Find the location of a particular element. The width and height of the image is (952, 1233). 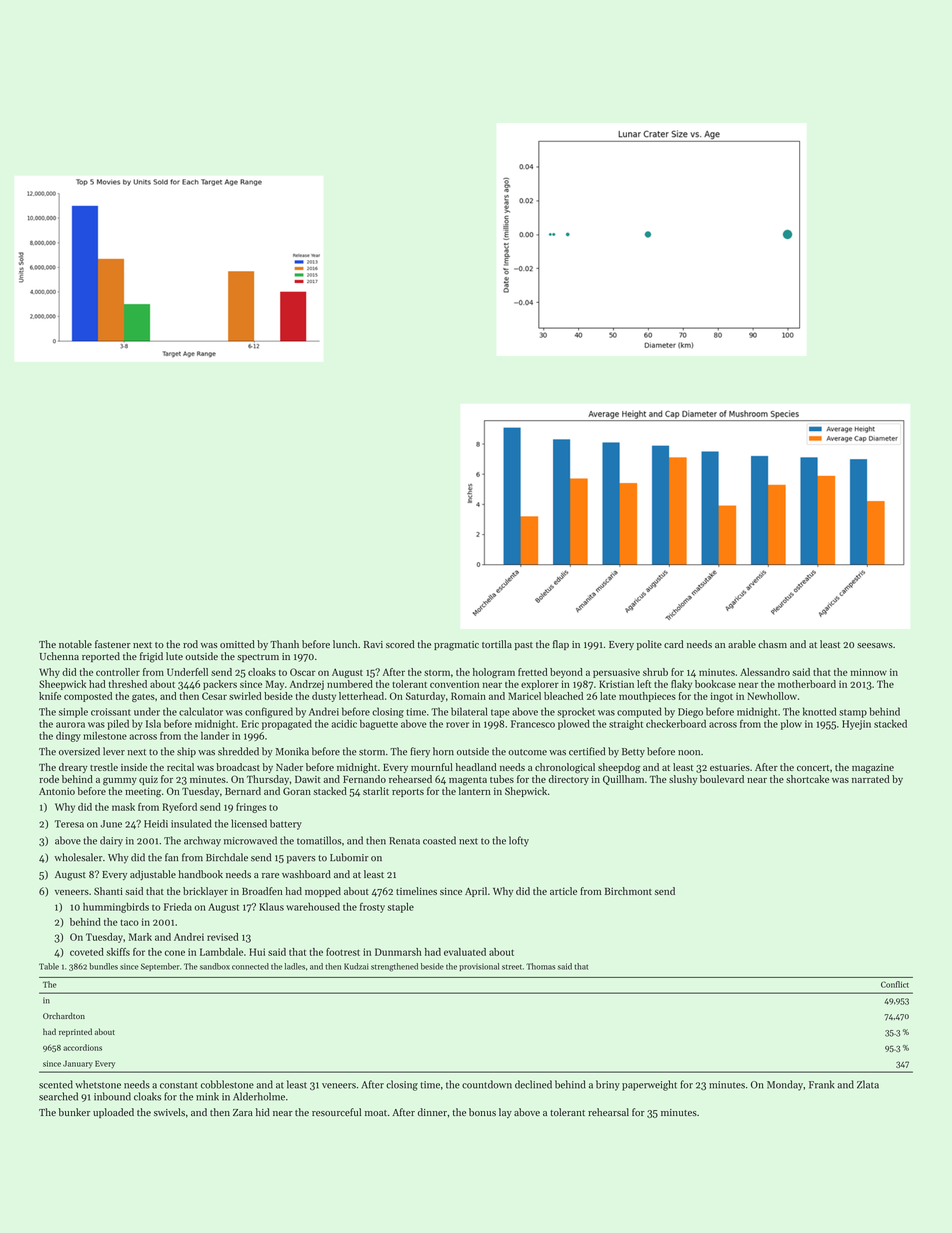

swivels is located at coordinates (169, 1112).
